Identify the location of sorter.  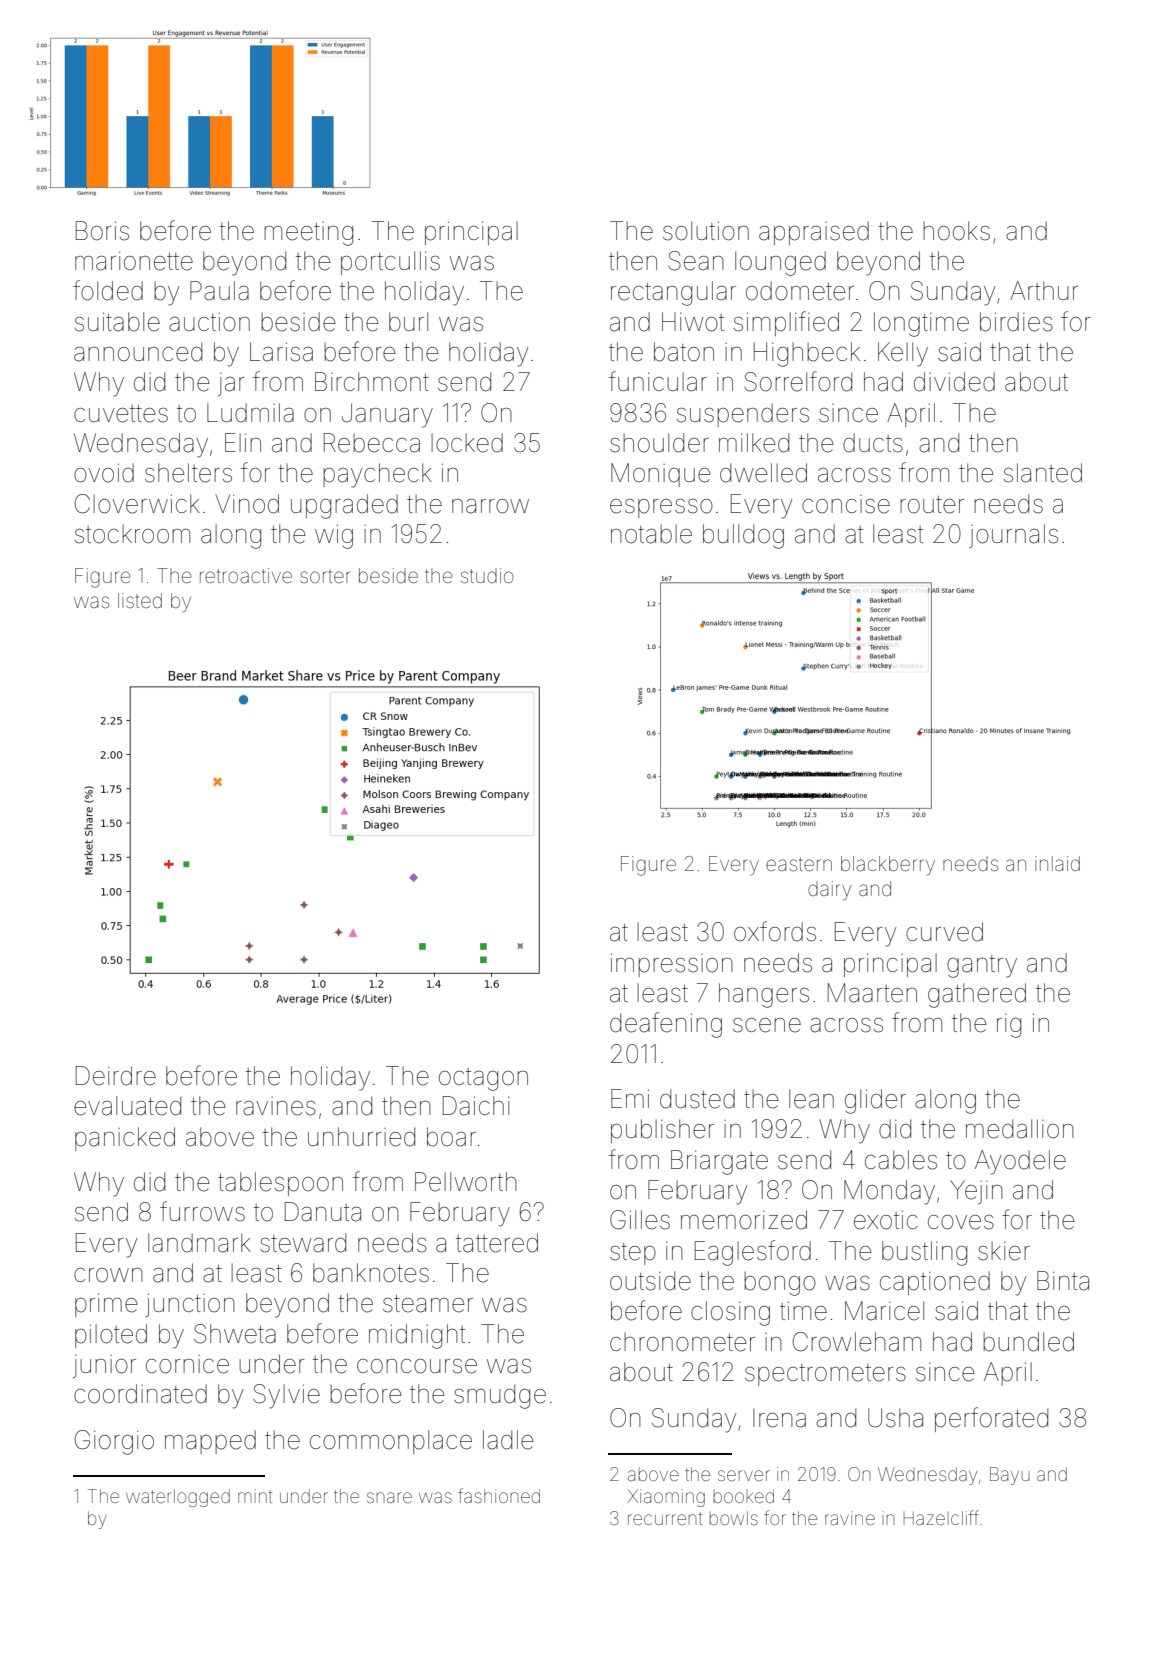
(325, 576).
